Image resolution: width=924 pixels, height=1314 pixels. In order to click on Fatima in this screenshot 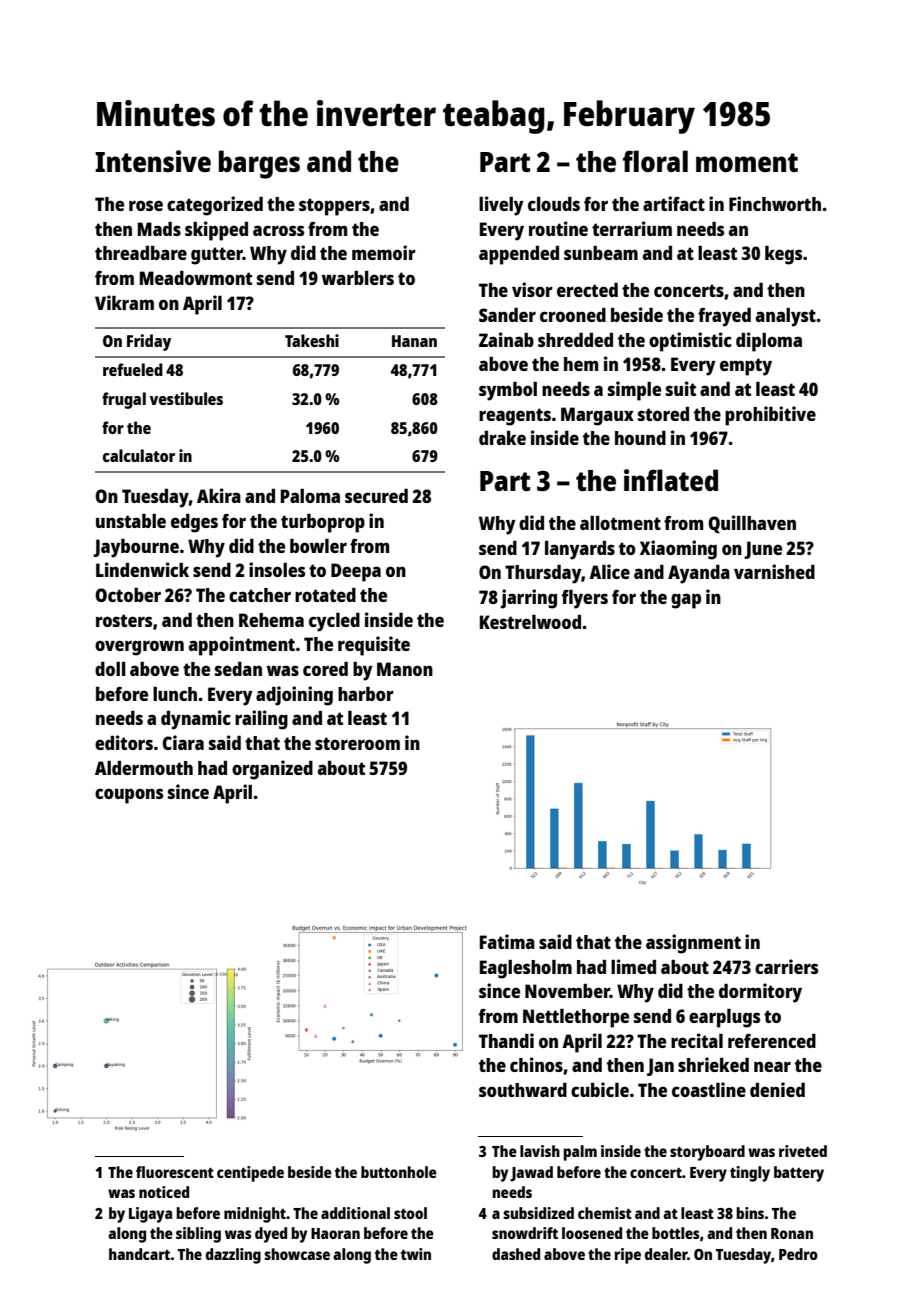, I will do `click(507, 941)`.
